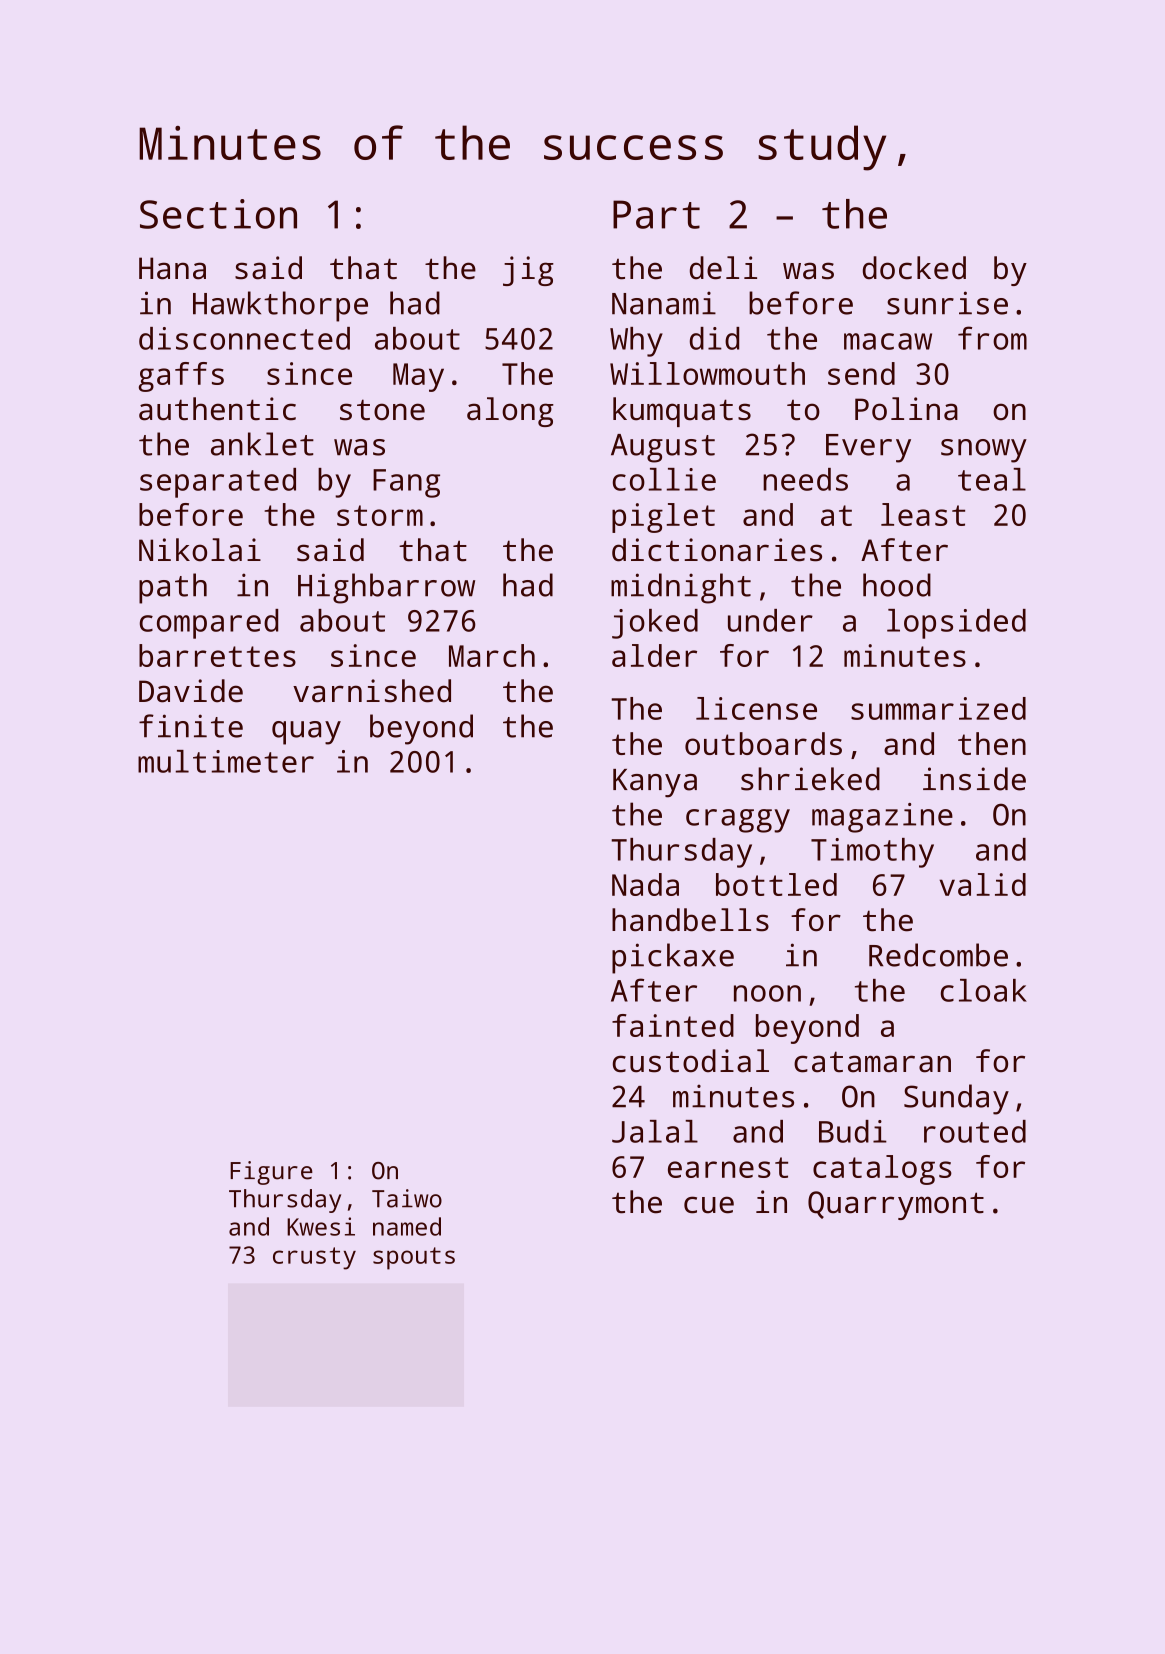 The width and height of the document is (1165, 1654). What do you see at coordinates (896, 1205) in the document?
I see `Quarrymont` at bounding box center [896, 1205].
